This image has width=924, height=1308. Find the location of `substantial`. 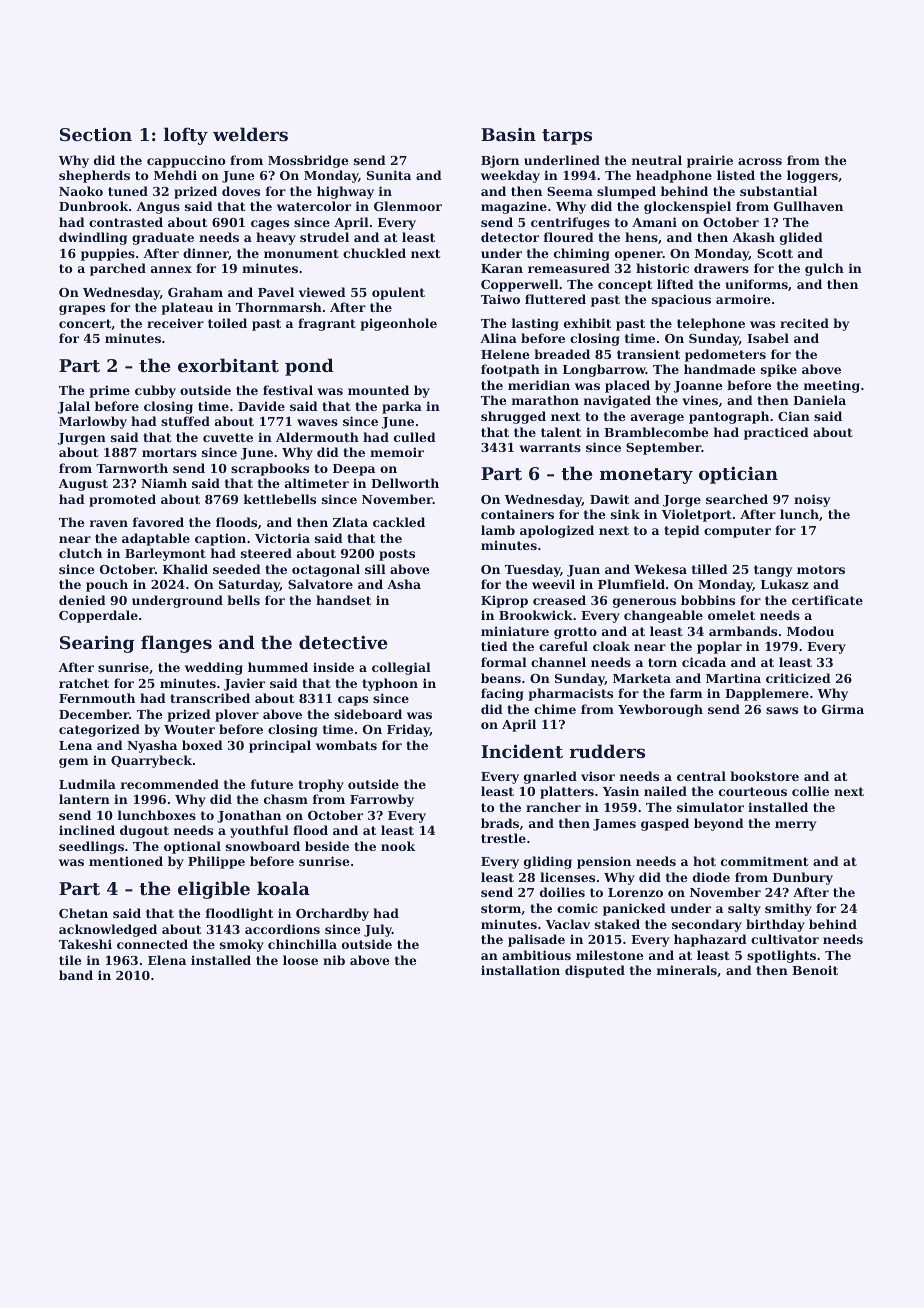

substantial is located at coordinates (778, 191).
